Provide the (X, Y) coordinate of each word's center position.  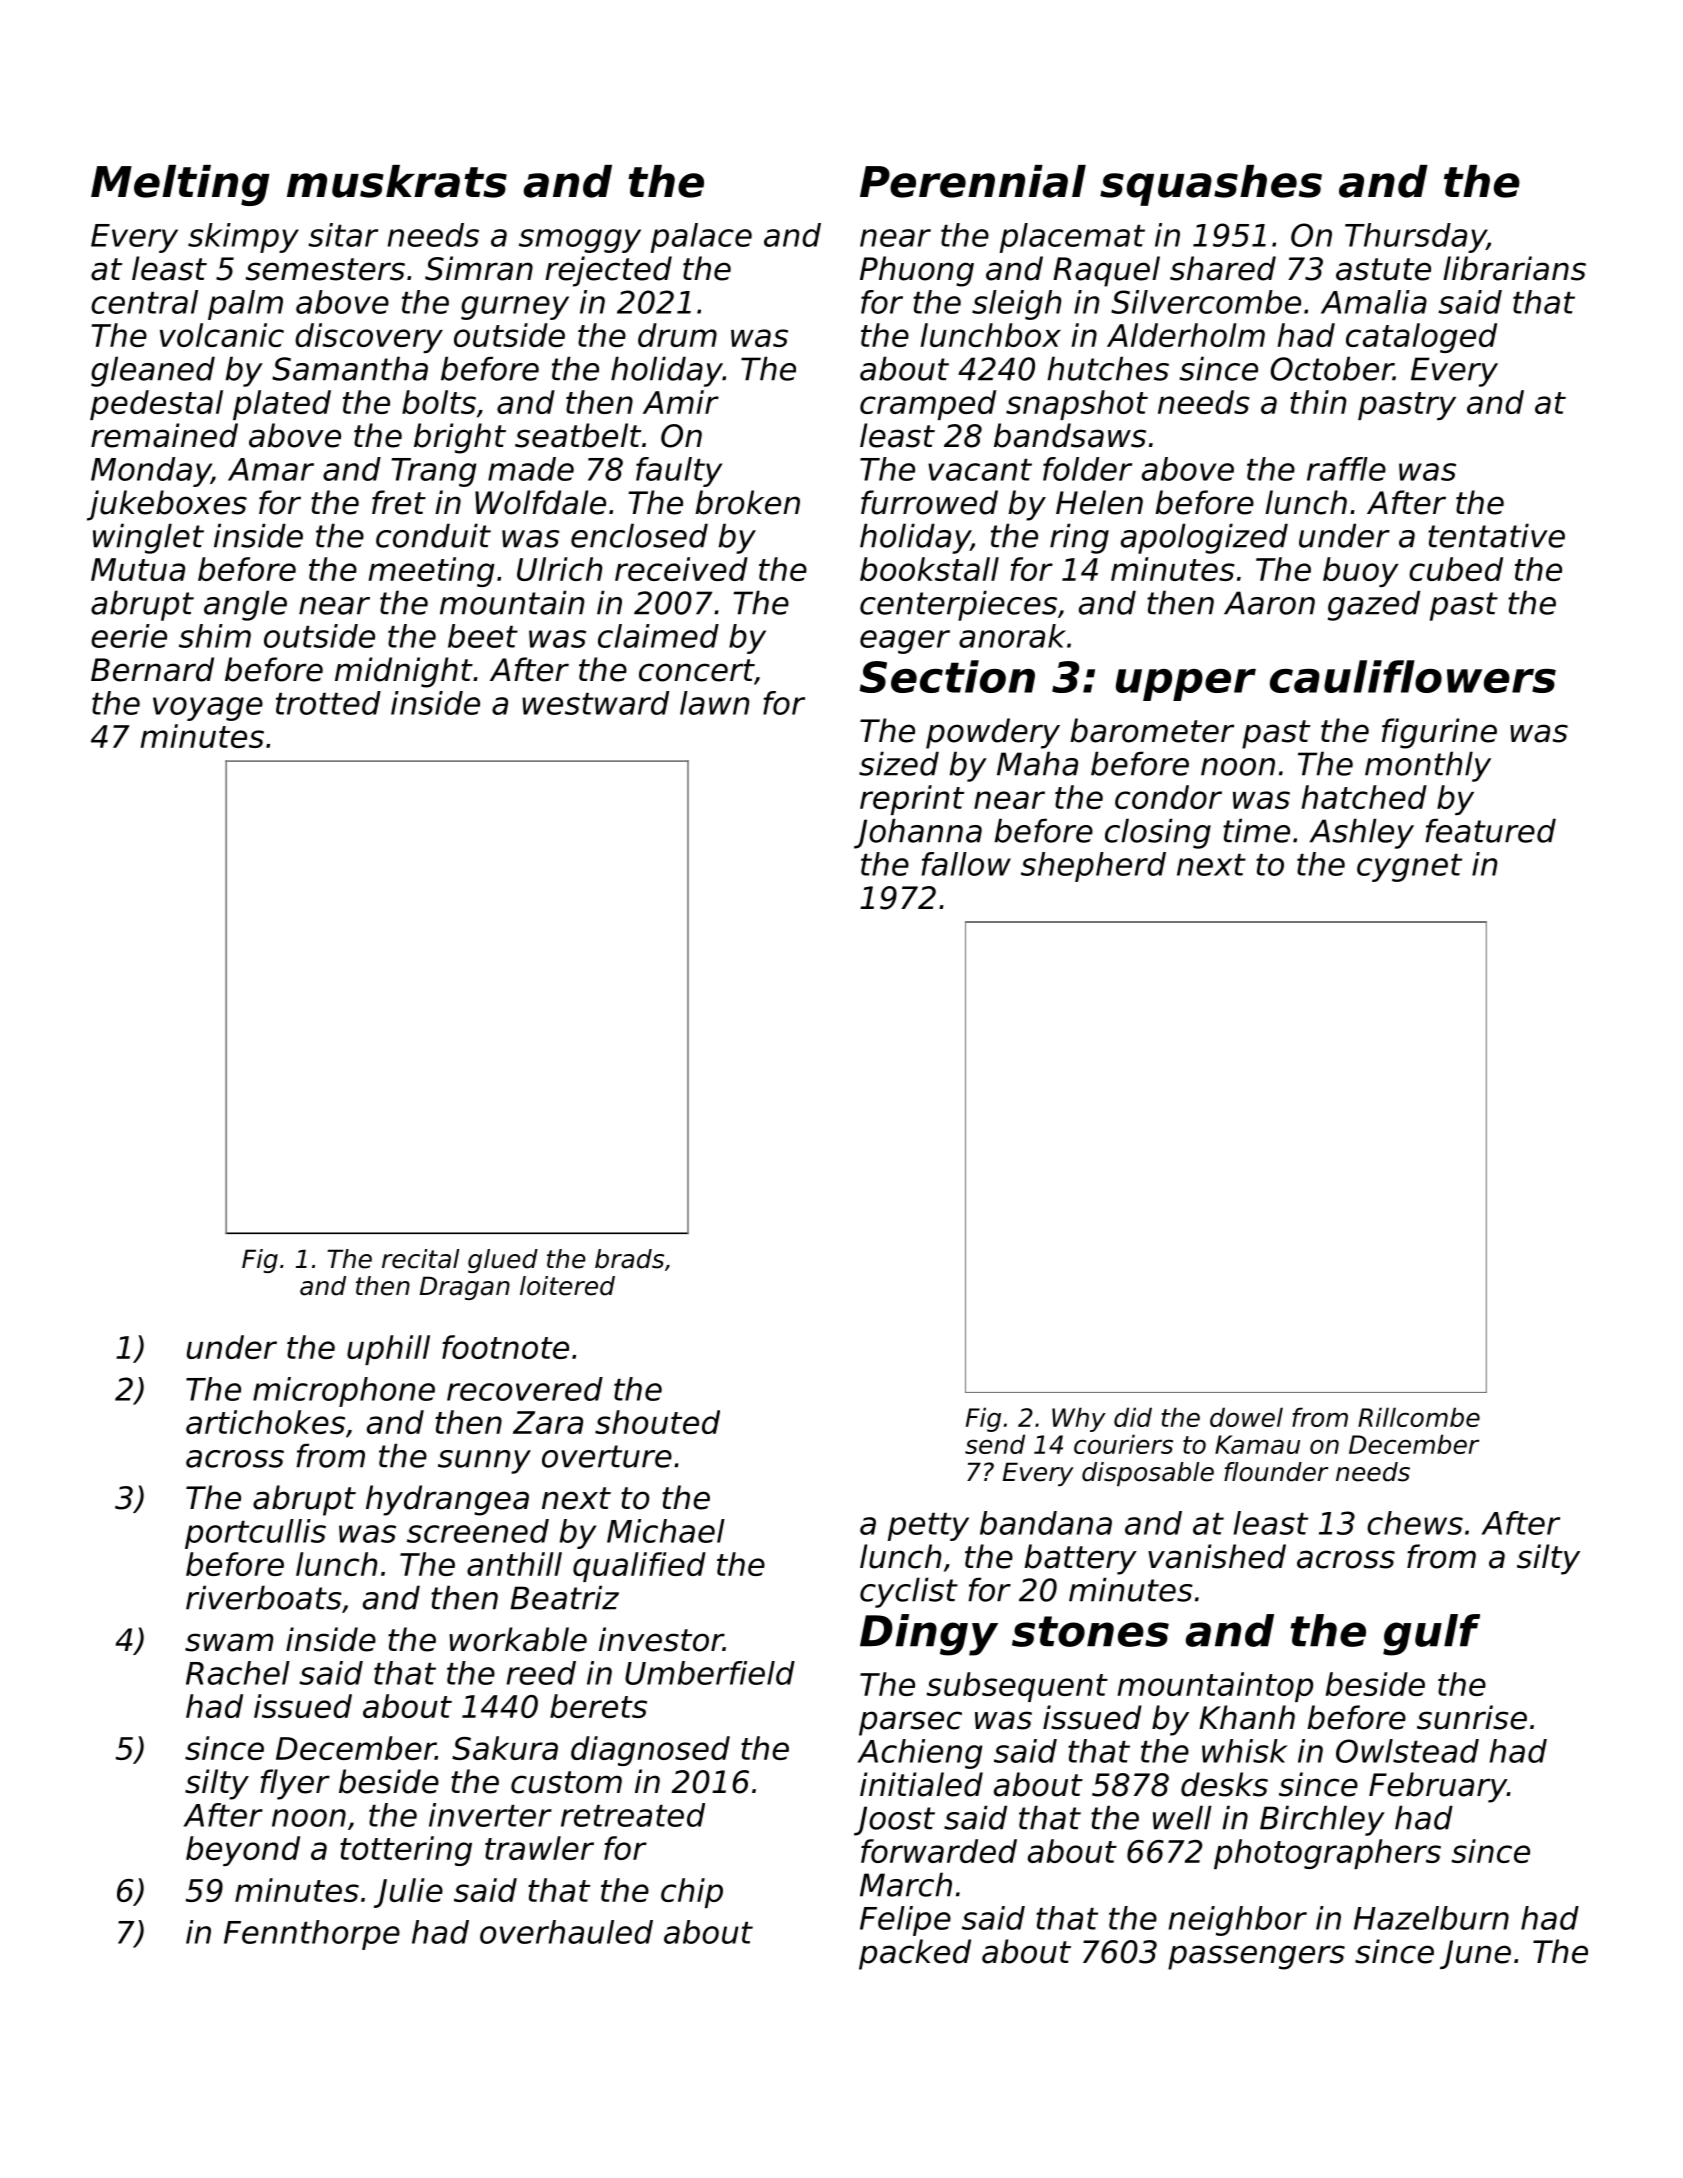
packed (915, 1954)
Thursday (1416, 238)
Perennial (973, 181)
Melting (180, 185)
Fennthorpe (312, 1935)
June (1475, 1954)
